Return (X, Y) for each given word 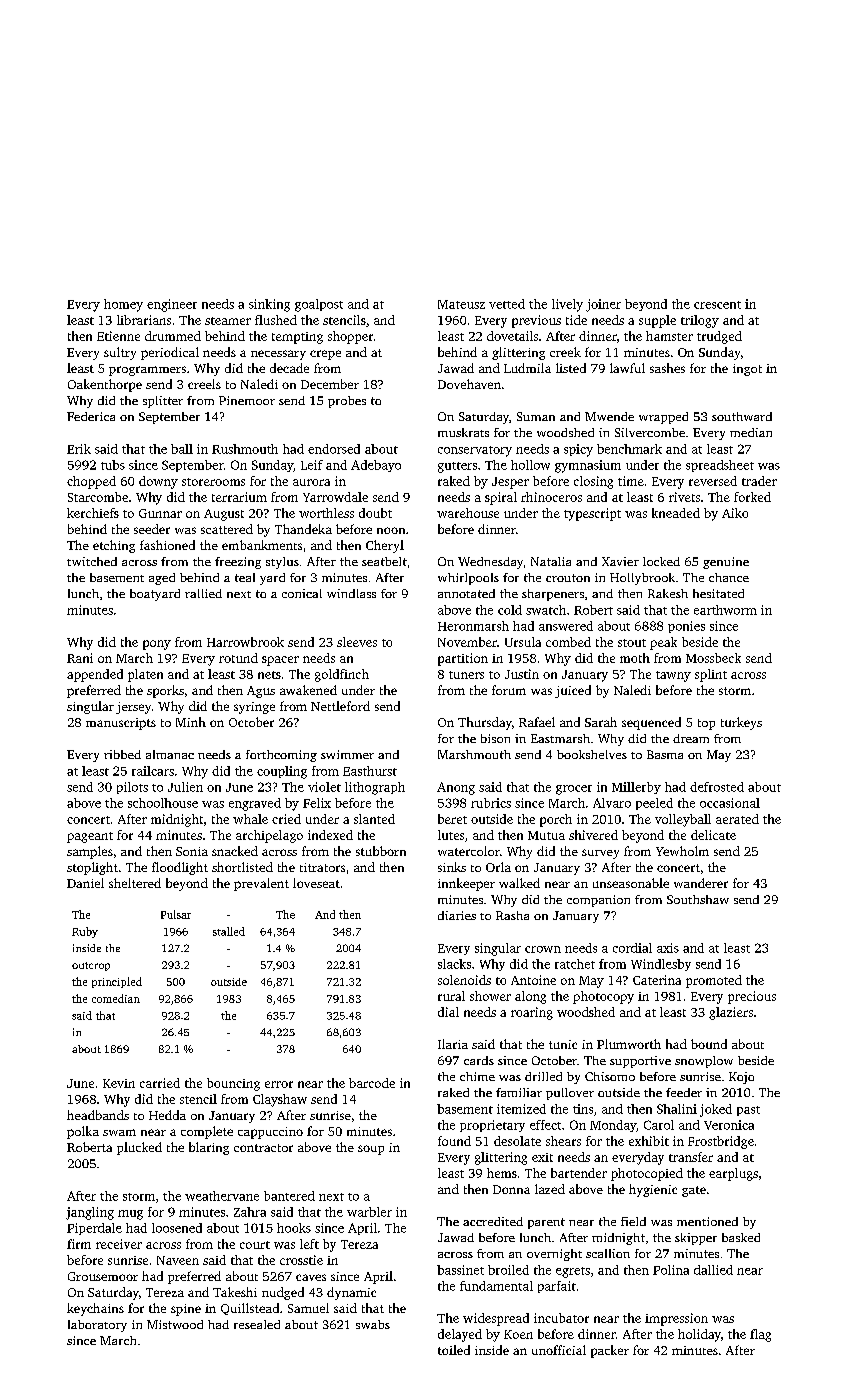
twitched (92, 561)
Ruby (85, 932)
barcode (372, 1083)
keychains (95, 1309)
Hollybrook (642, 579)
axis (668, 948)
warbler (369, 1212)
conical (302, 593)
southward (742, 416)
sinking (269, 305)
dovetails (512, 336)
